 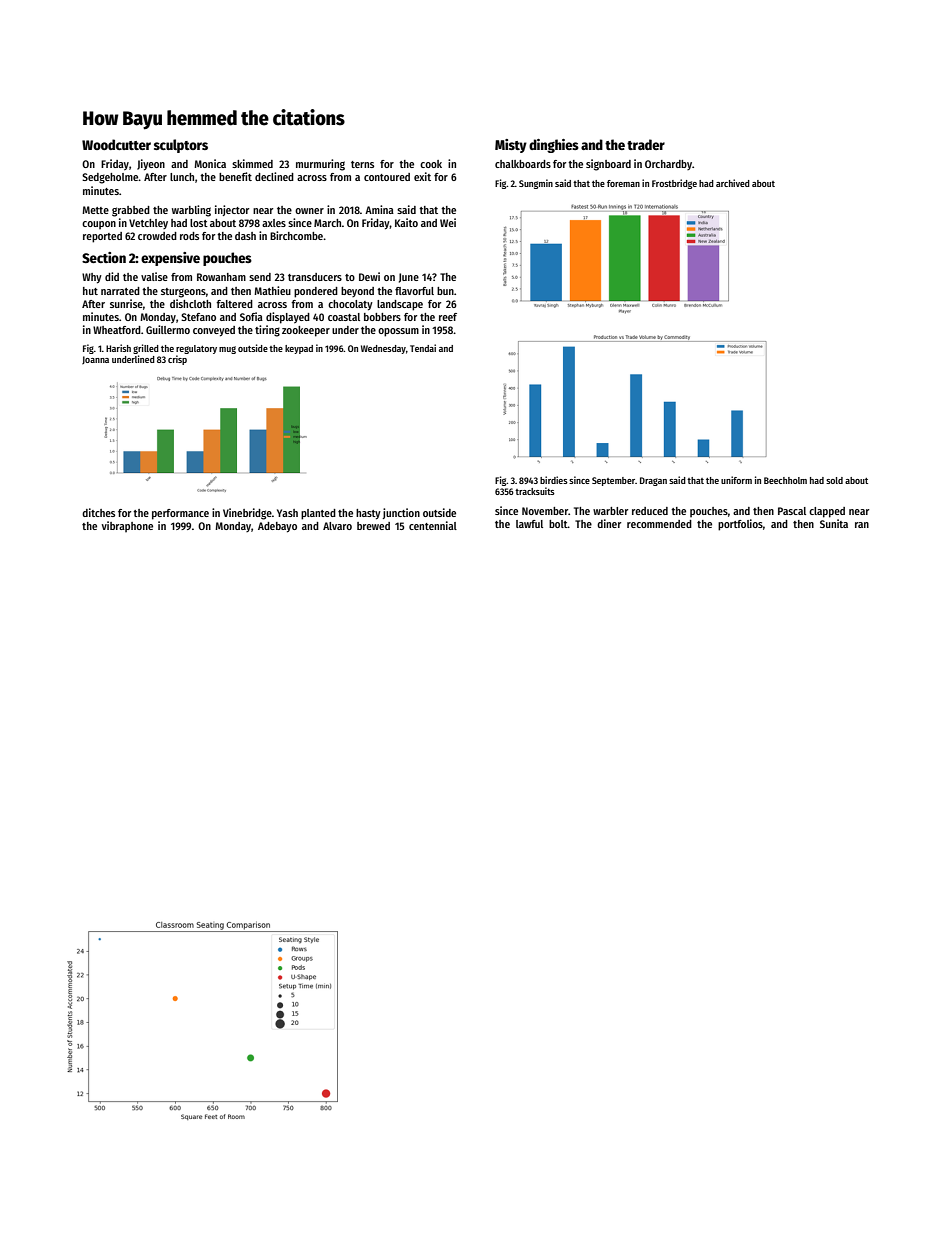 What do you see at coordinates (445, 291) in the page?
I see `bun` at bounding box center [445, 291].
